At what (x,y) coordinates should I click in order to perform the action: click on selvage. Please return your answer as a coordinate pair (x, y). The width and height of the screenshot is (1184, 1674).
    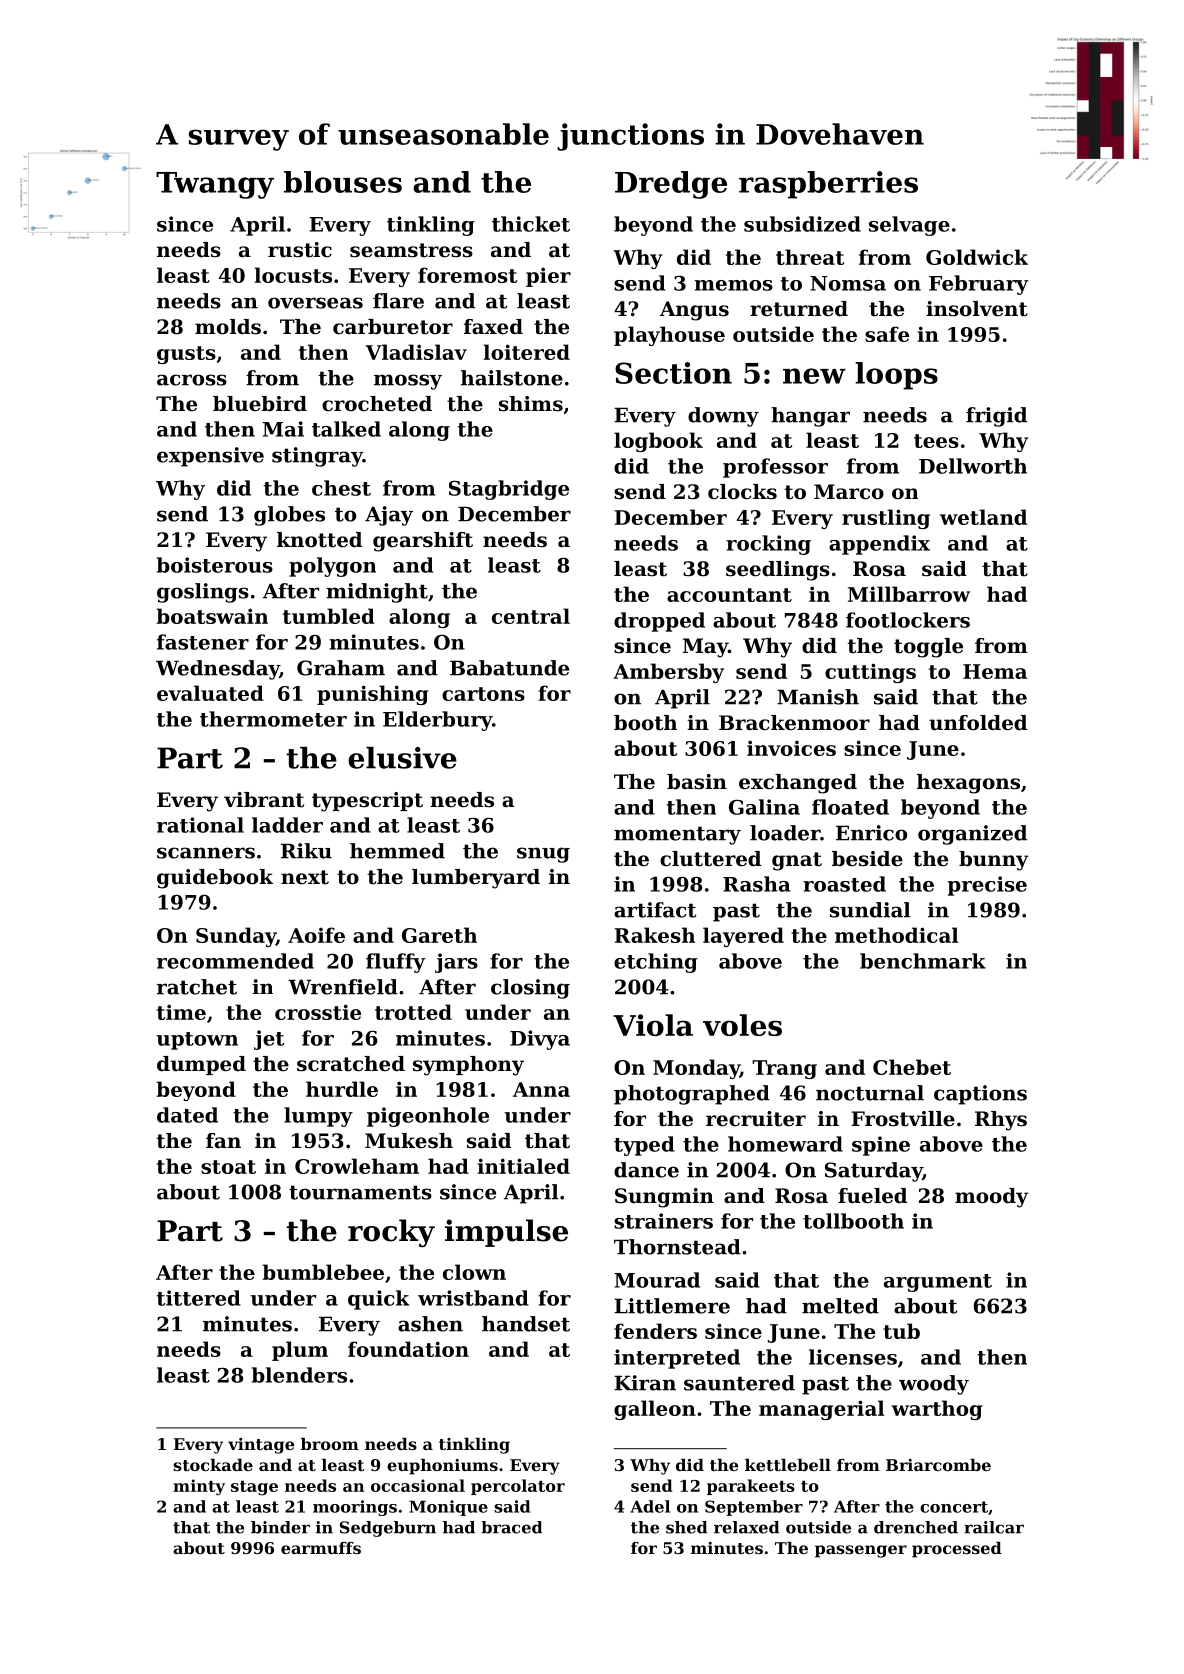
    Looking at the image, I should click on (909, 226).
